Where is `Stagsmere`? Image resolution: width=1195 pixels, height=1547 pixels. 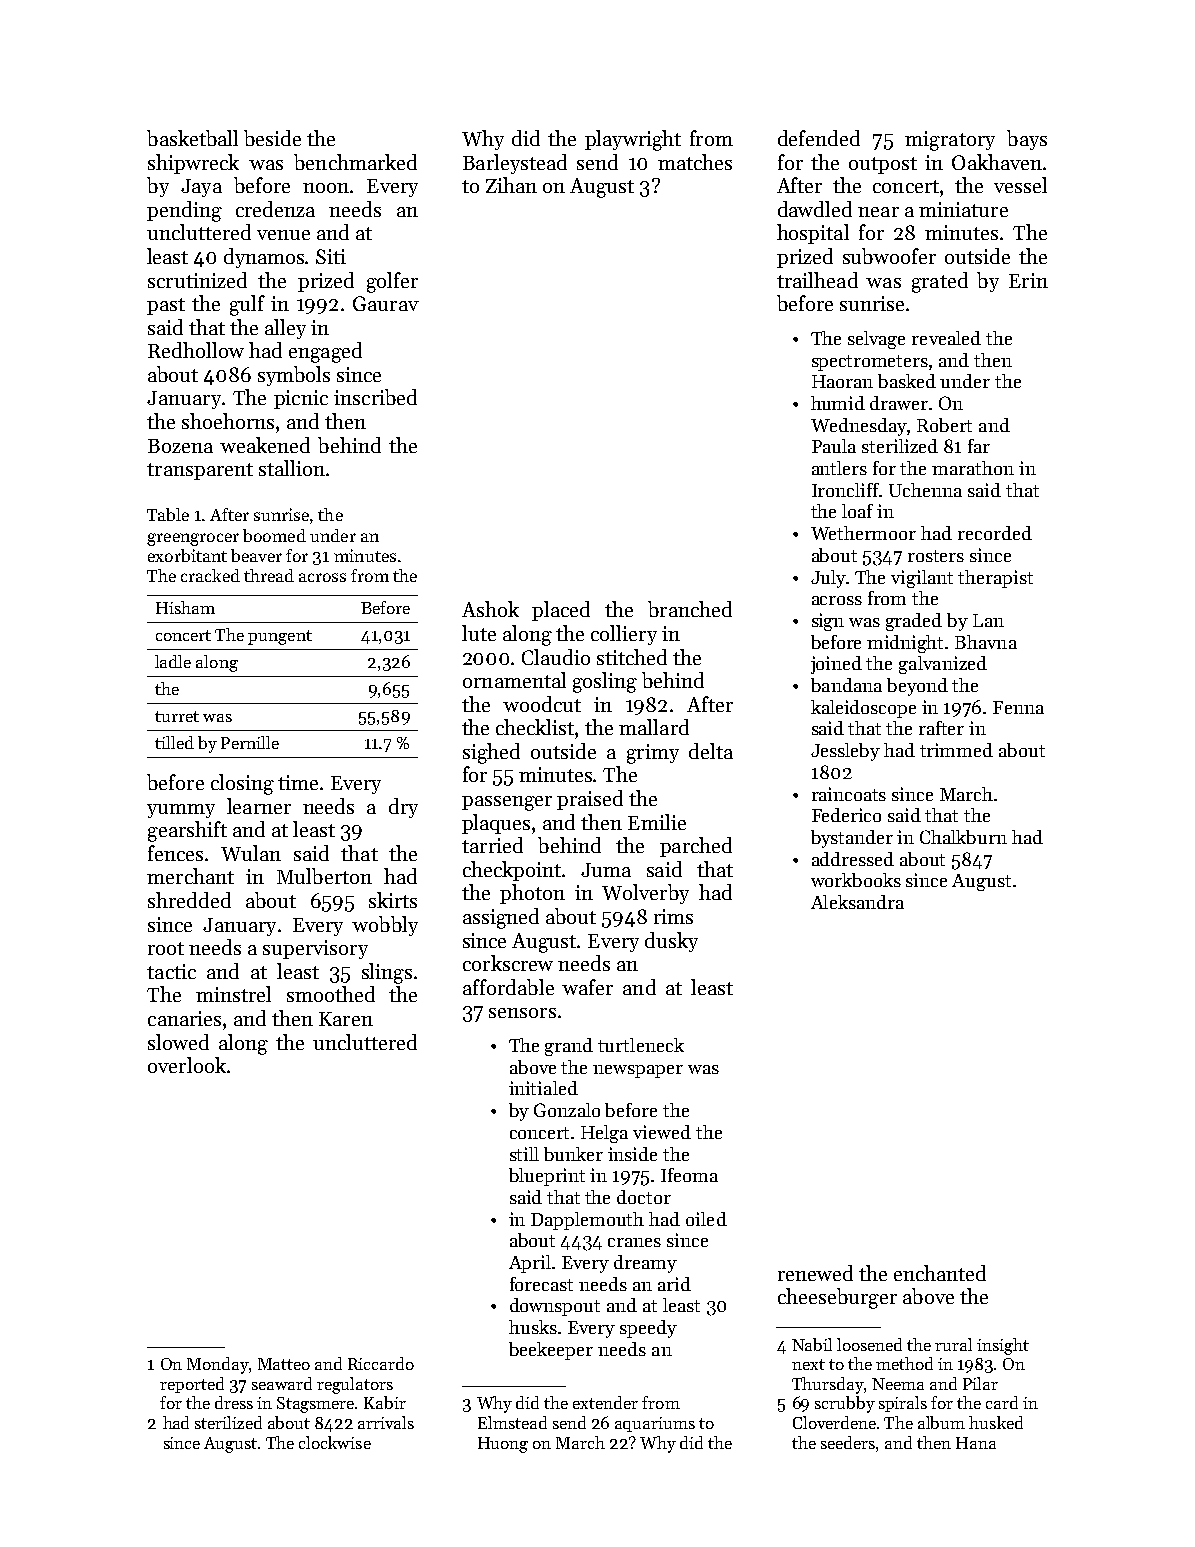
Stagsmere is located at coordinates (316, 1405).
